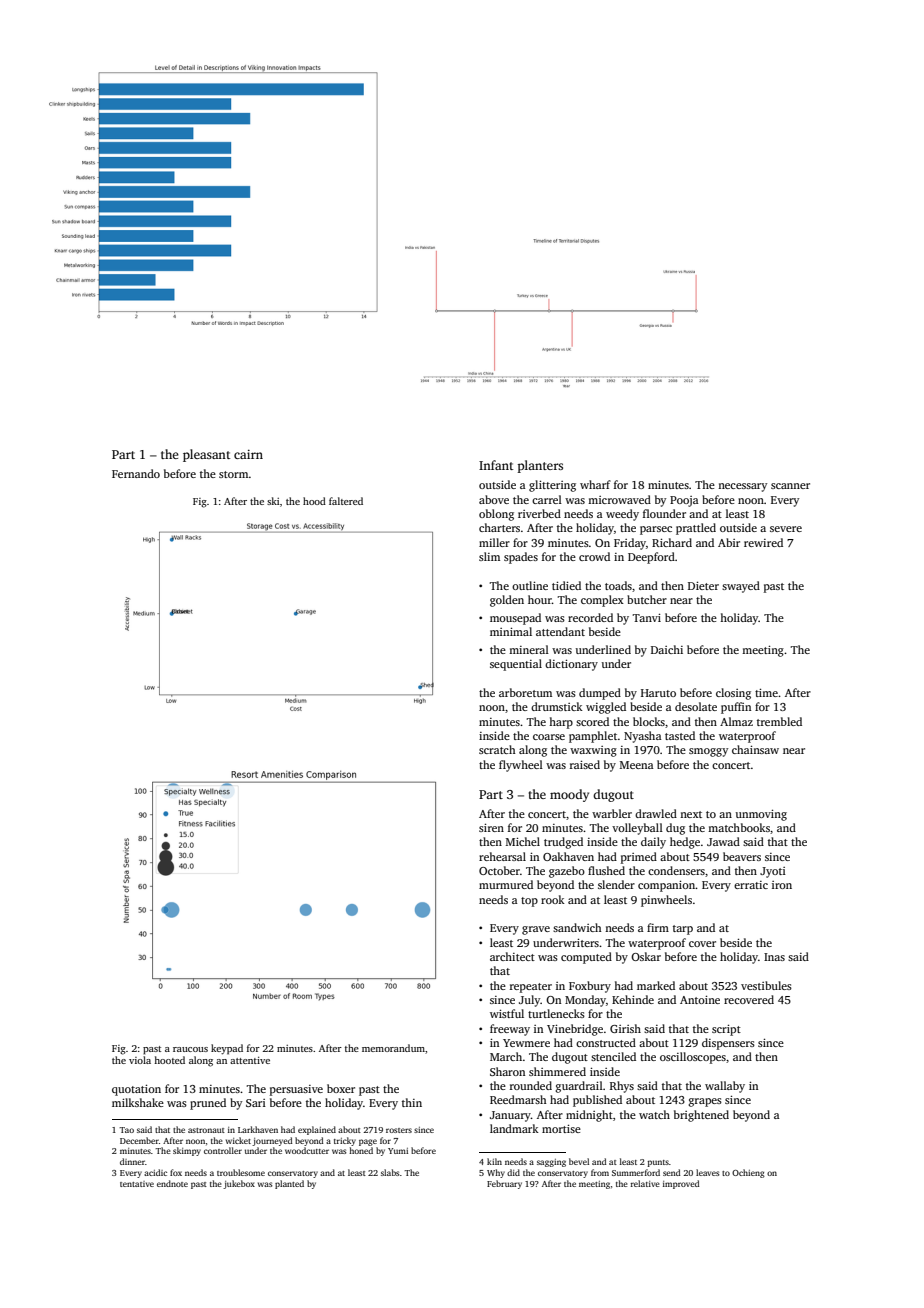 This screenshot has height=1308, width=924. I want to click on cairn, so click(248, 454).
